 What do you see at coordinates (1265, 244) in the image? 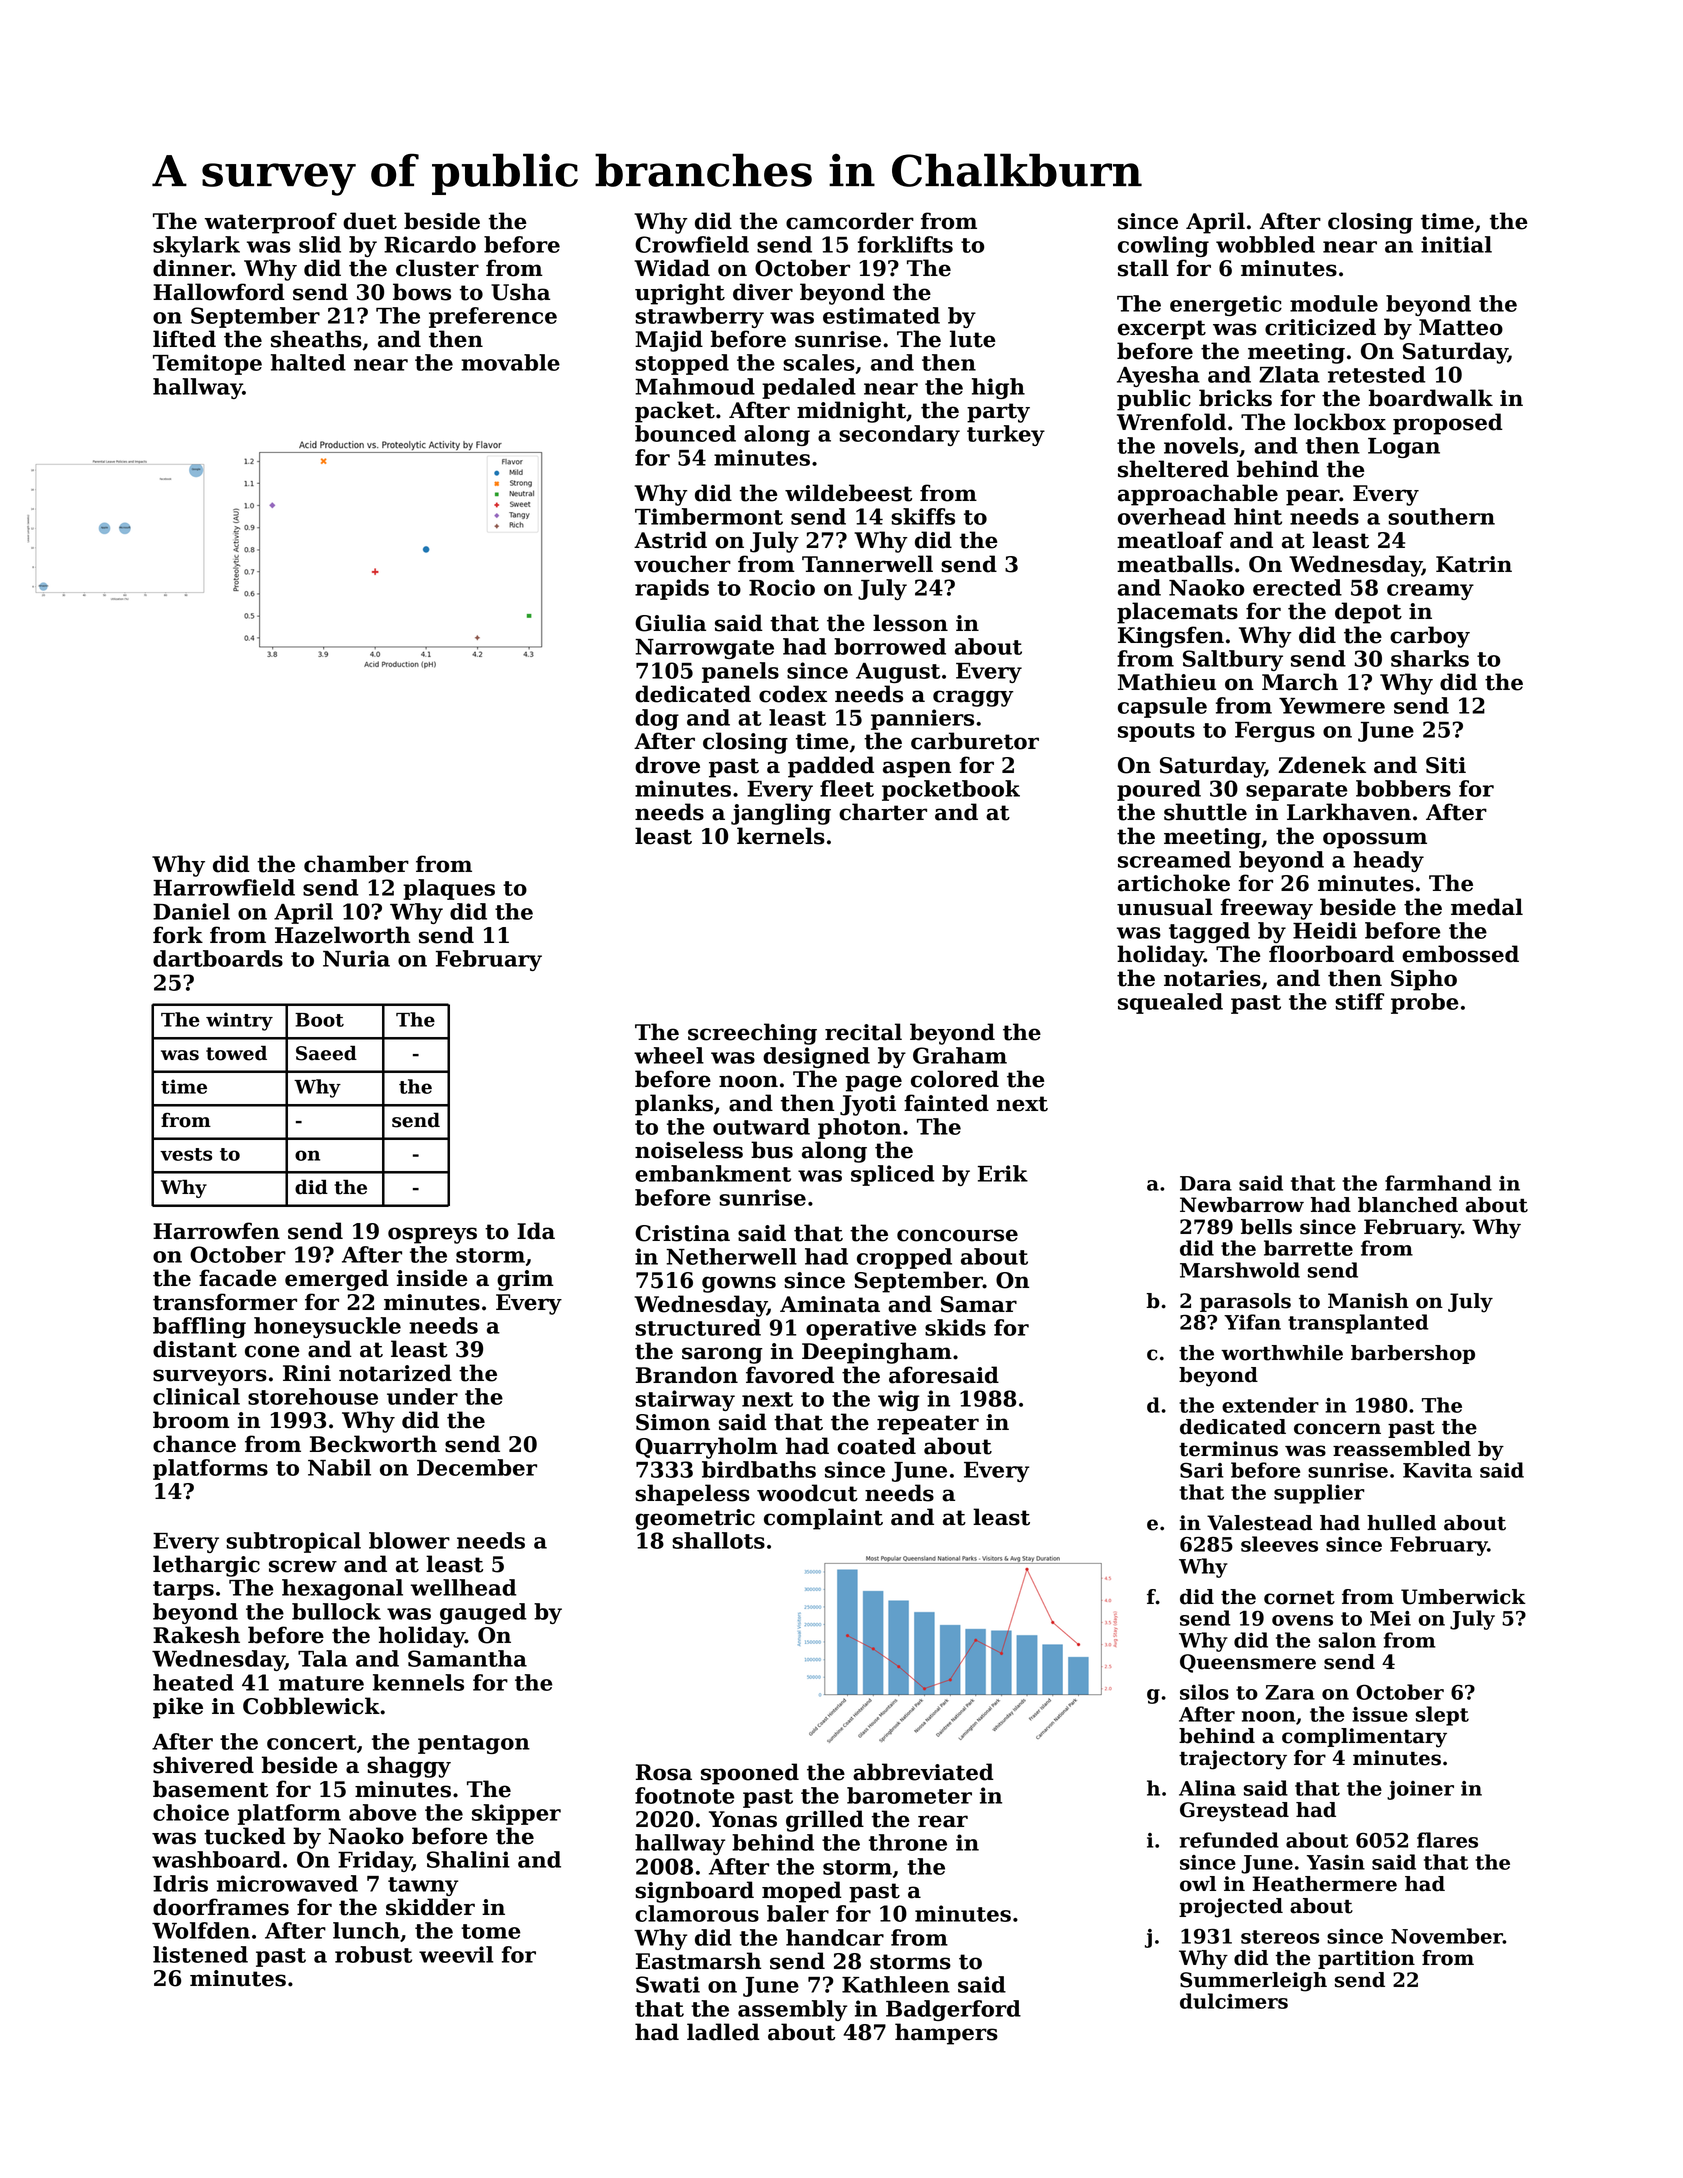
I see `wobbled` at bounding box center [1265, 244].
